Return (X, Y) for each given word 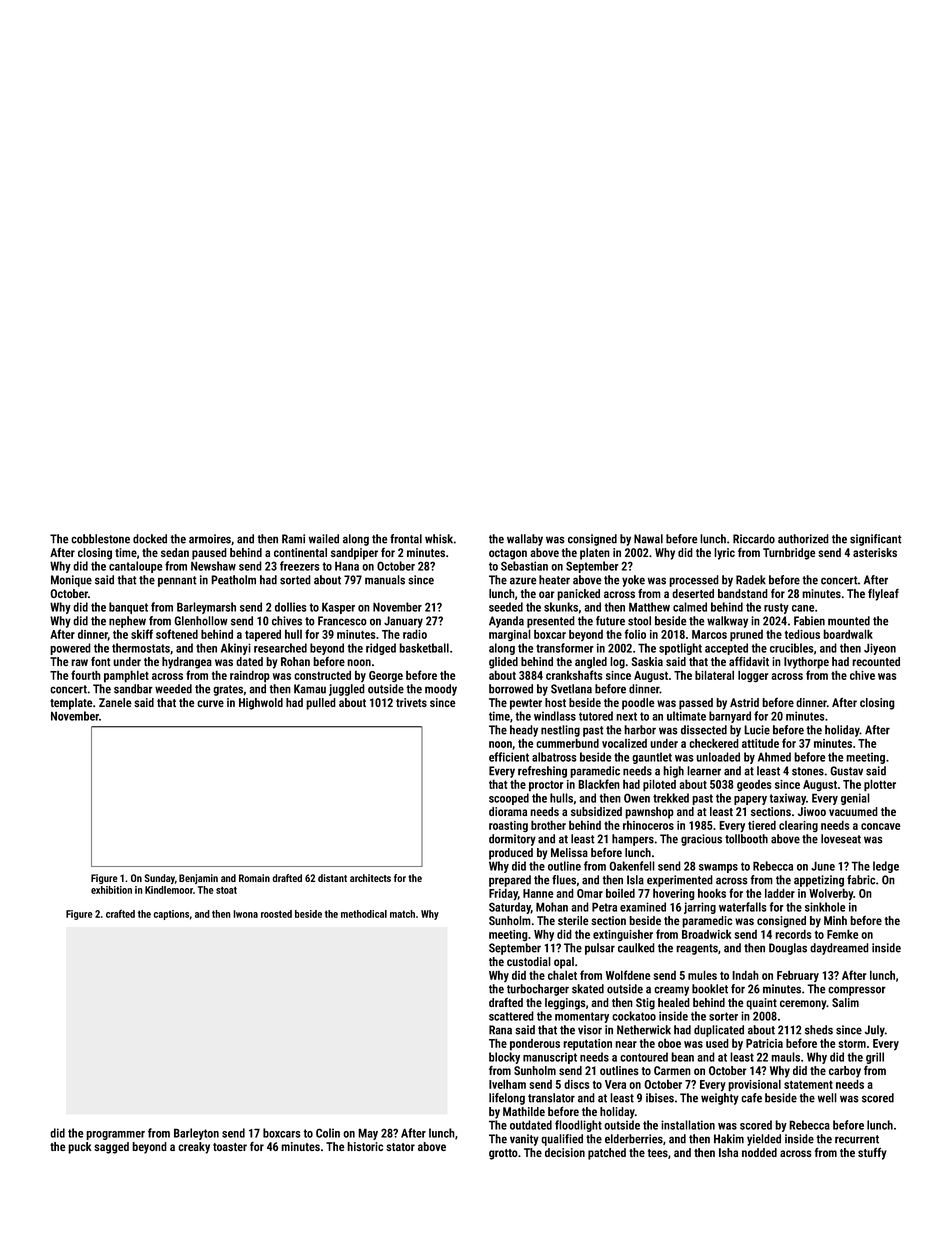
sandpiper (354, 554)
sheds (819, 1030)
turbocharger (538, 990)
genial (855, 799)
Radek (751, 580)
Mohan (552, 907)
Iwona (245, 914)
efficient (509, 757)
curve (210, 703)
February (798, 976)
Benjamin (198, 879)
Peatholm (233, 580)
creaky (194, 1148)
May (368, 1134)
